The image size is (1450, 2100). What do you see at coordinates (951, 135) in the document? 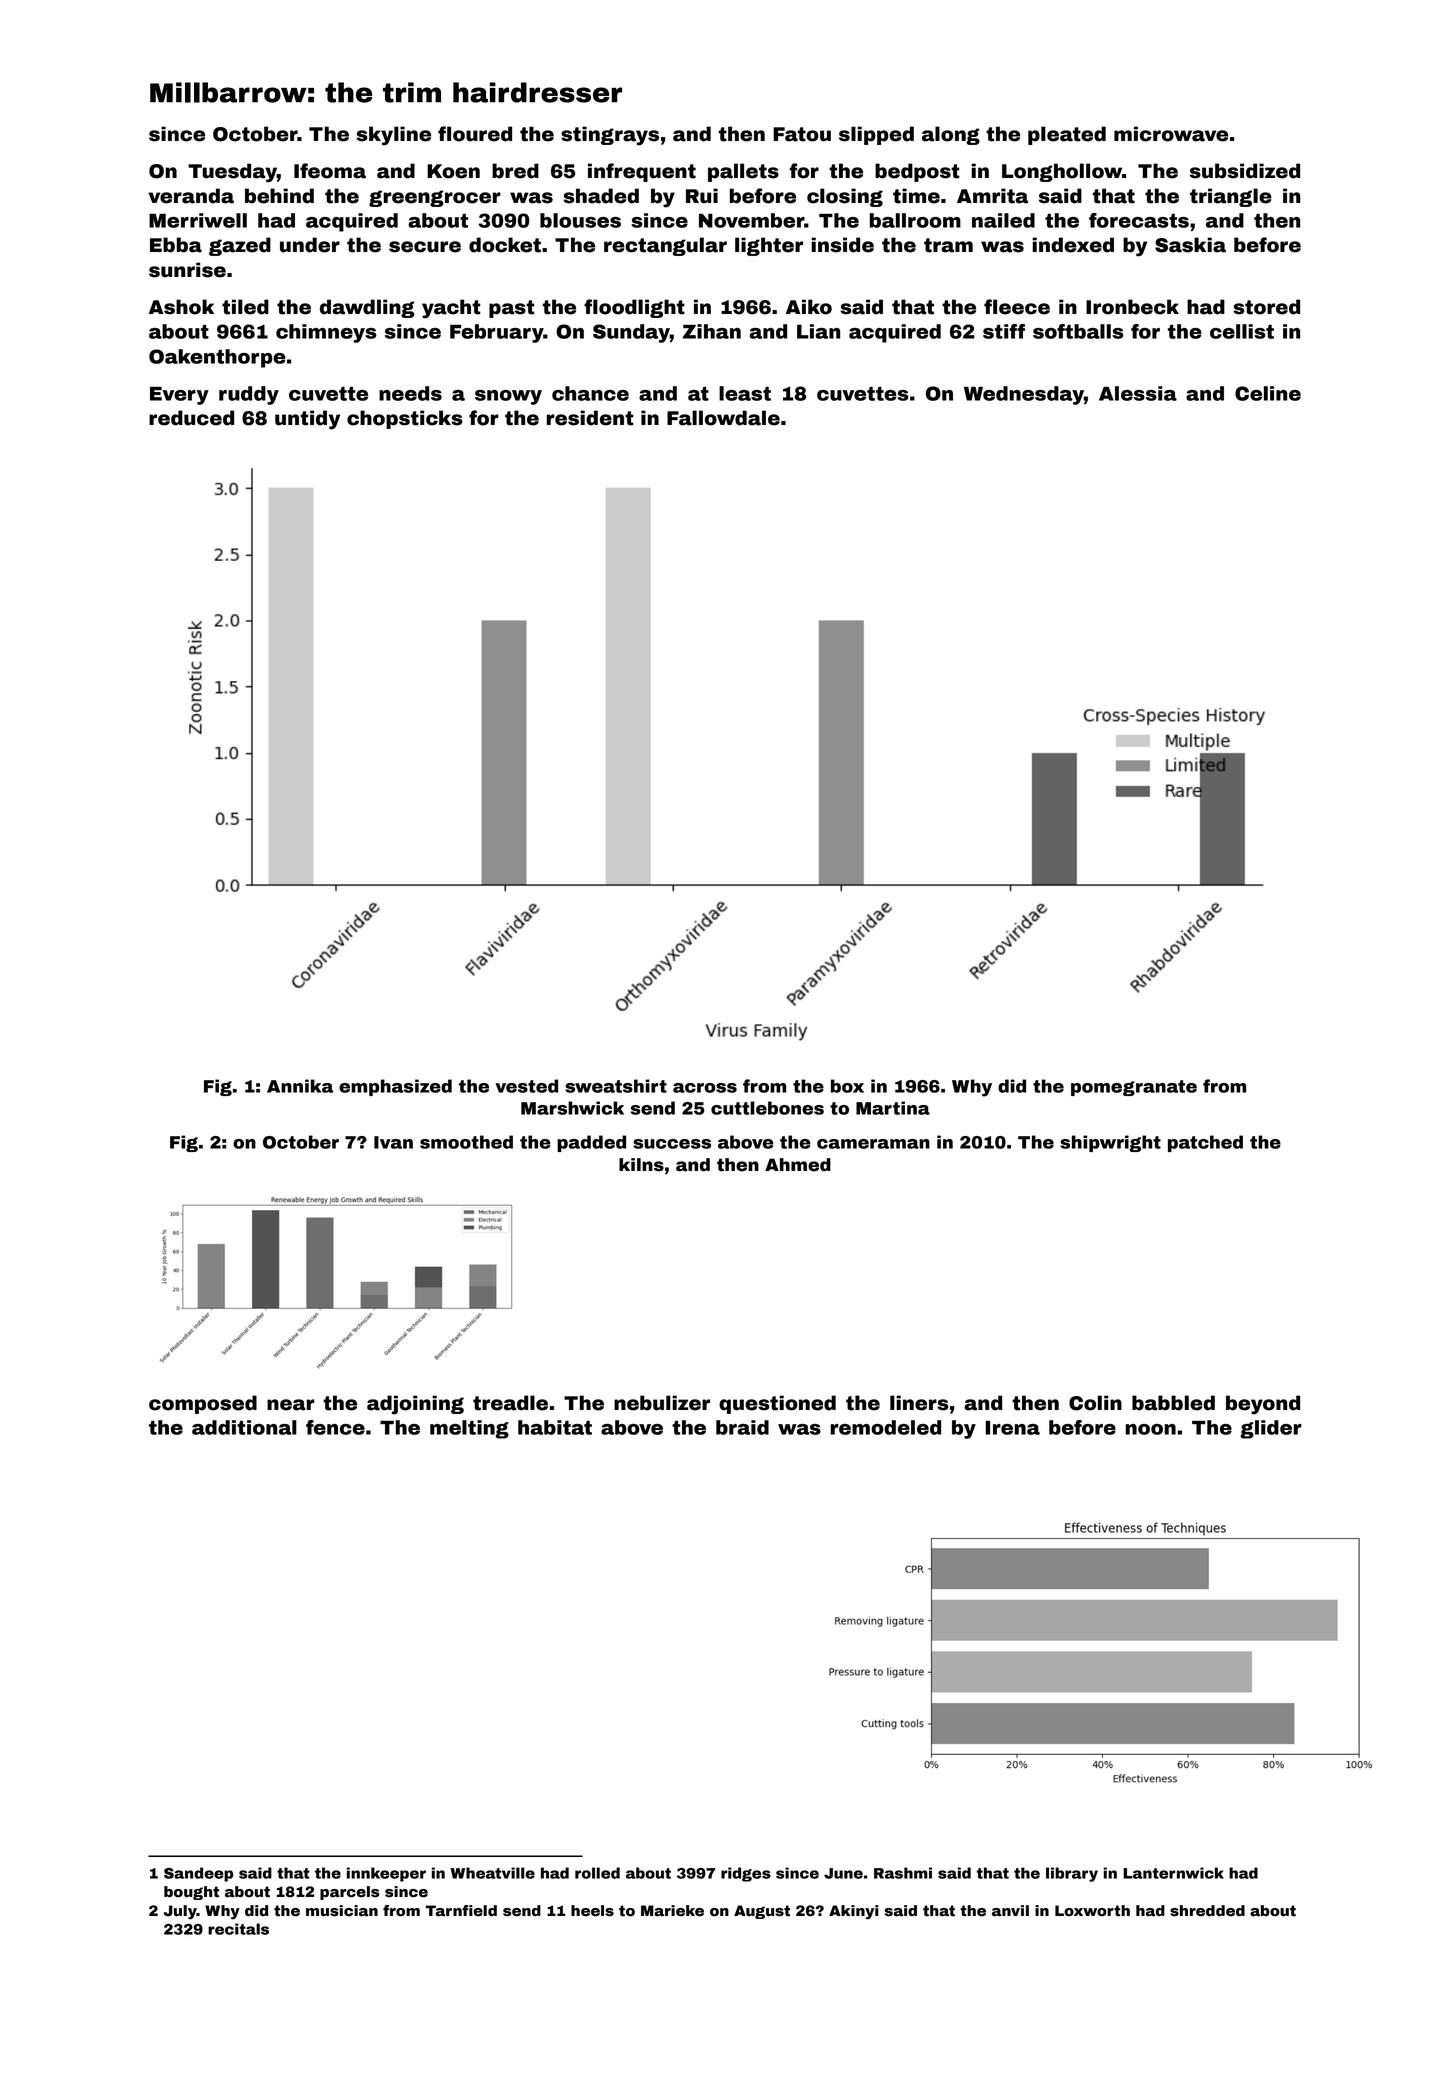
I see `along` at bounding box center [951, 135].
